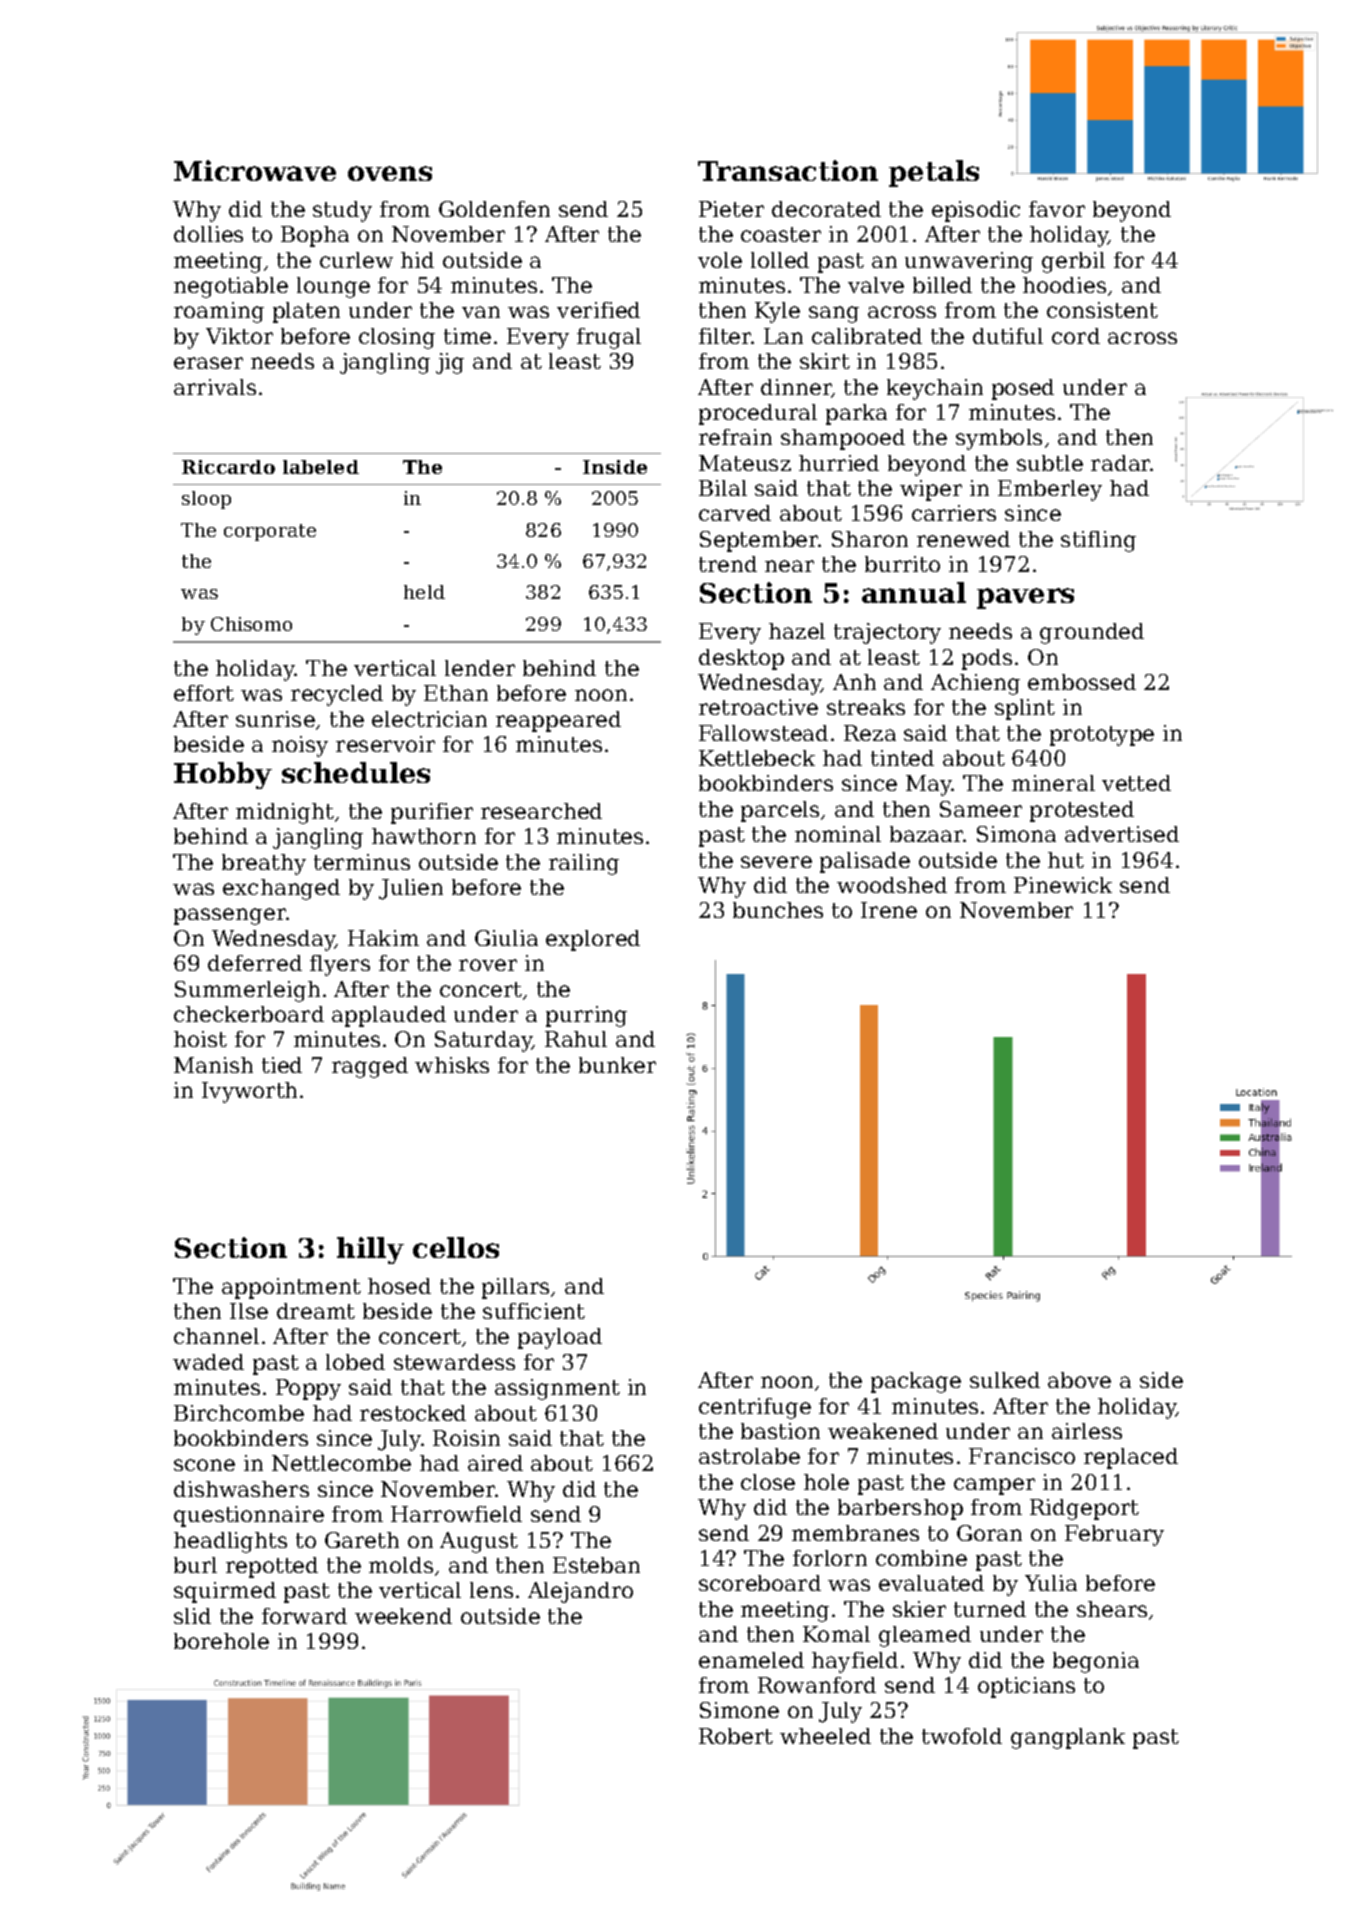  What do you see at coordinates (755, 1408) in the screenshot?
I see `centrifuge` at bounding box center [755, 1408].
